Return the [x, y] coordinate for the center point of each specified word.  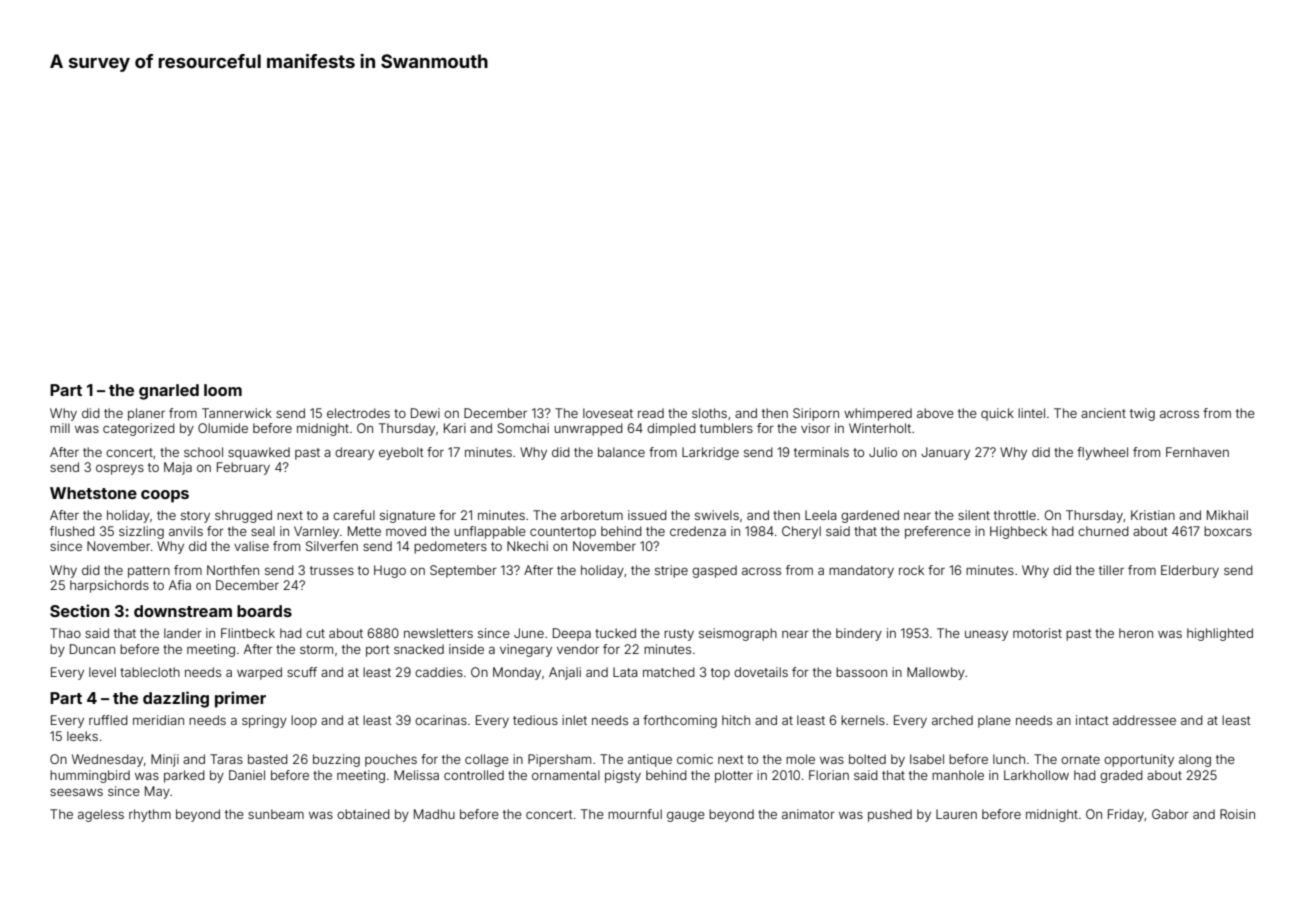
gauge [686, 817]
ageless [101, 815]
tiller [1111, 570]
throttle [1015, 515]
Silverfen [332, 546]
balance [621, 452]
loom [223, 390]
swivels [717, 515]
